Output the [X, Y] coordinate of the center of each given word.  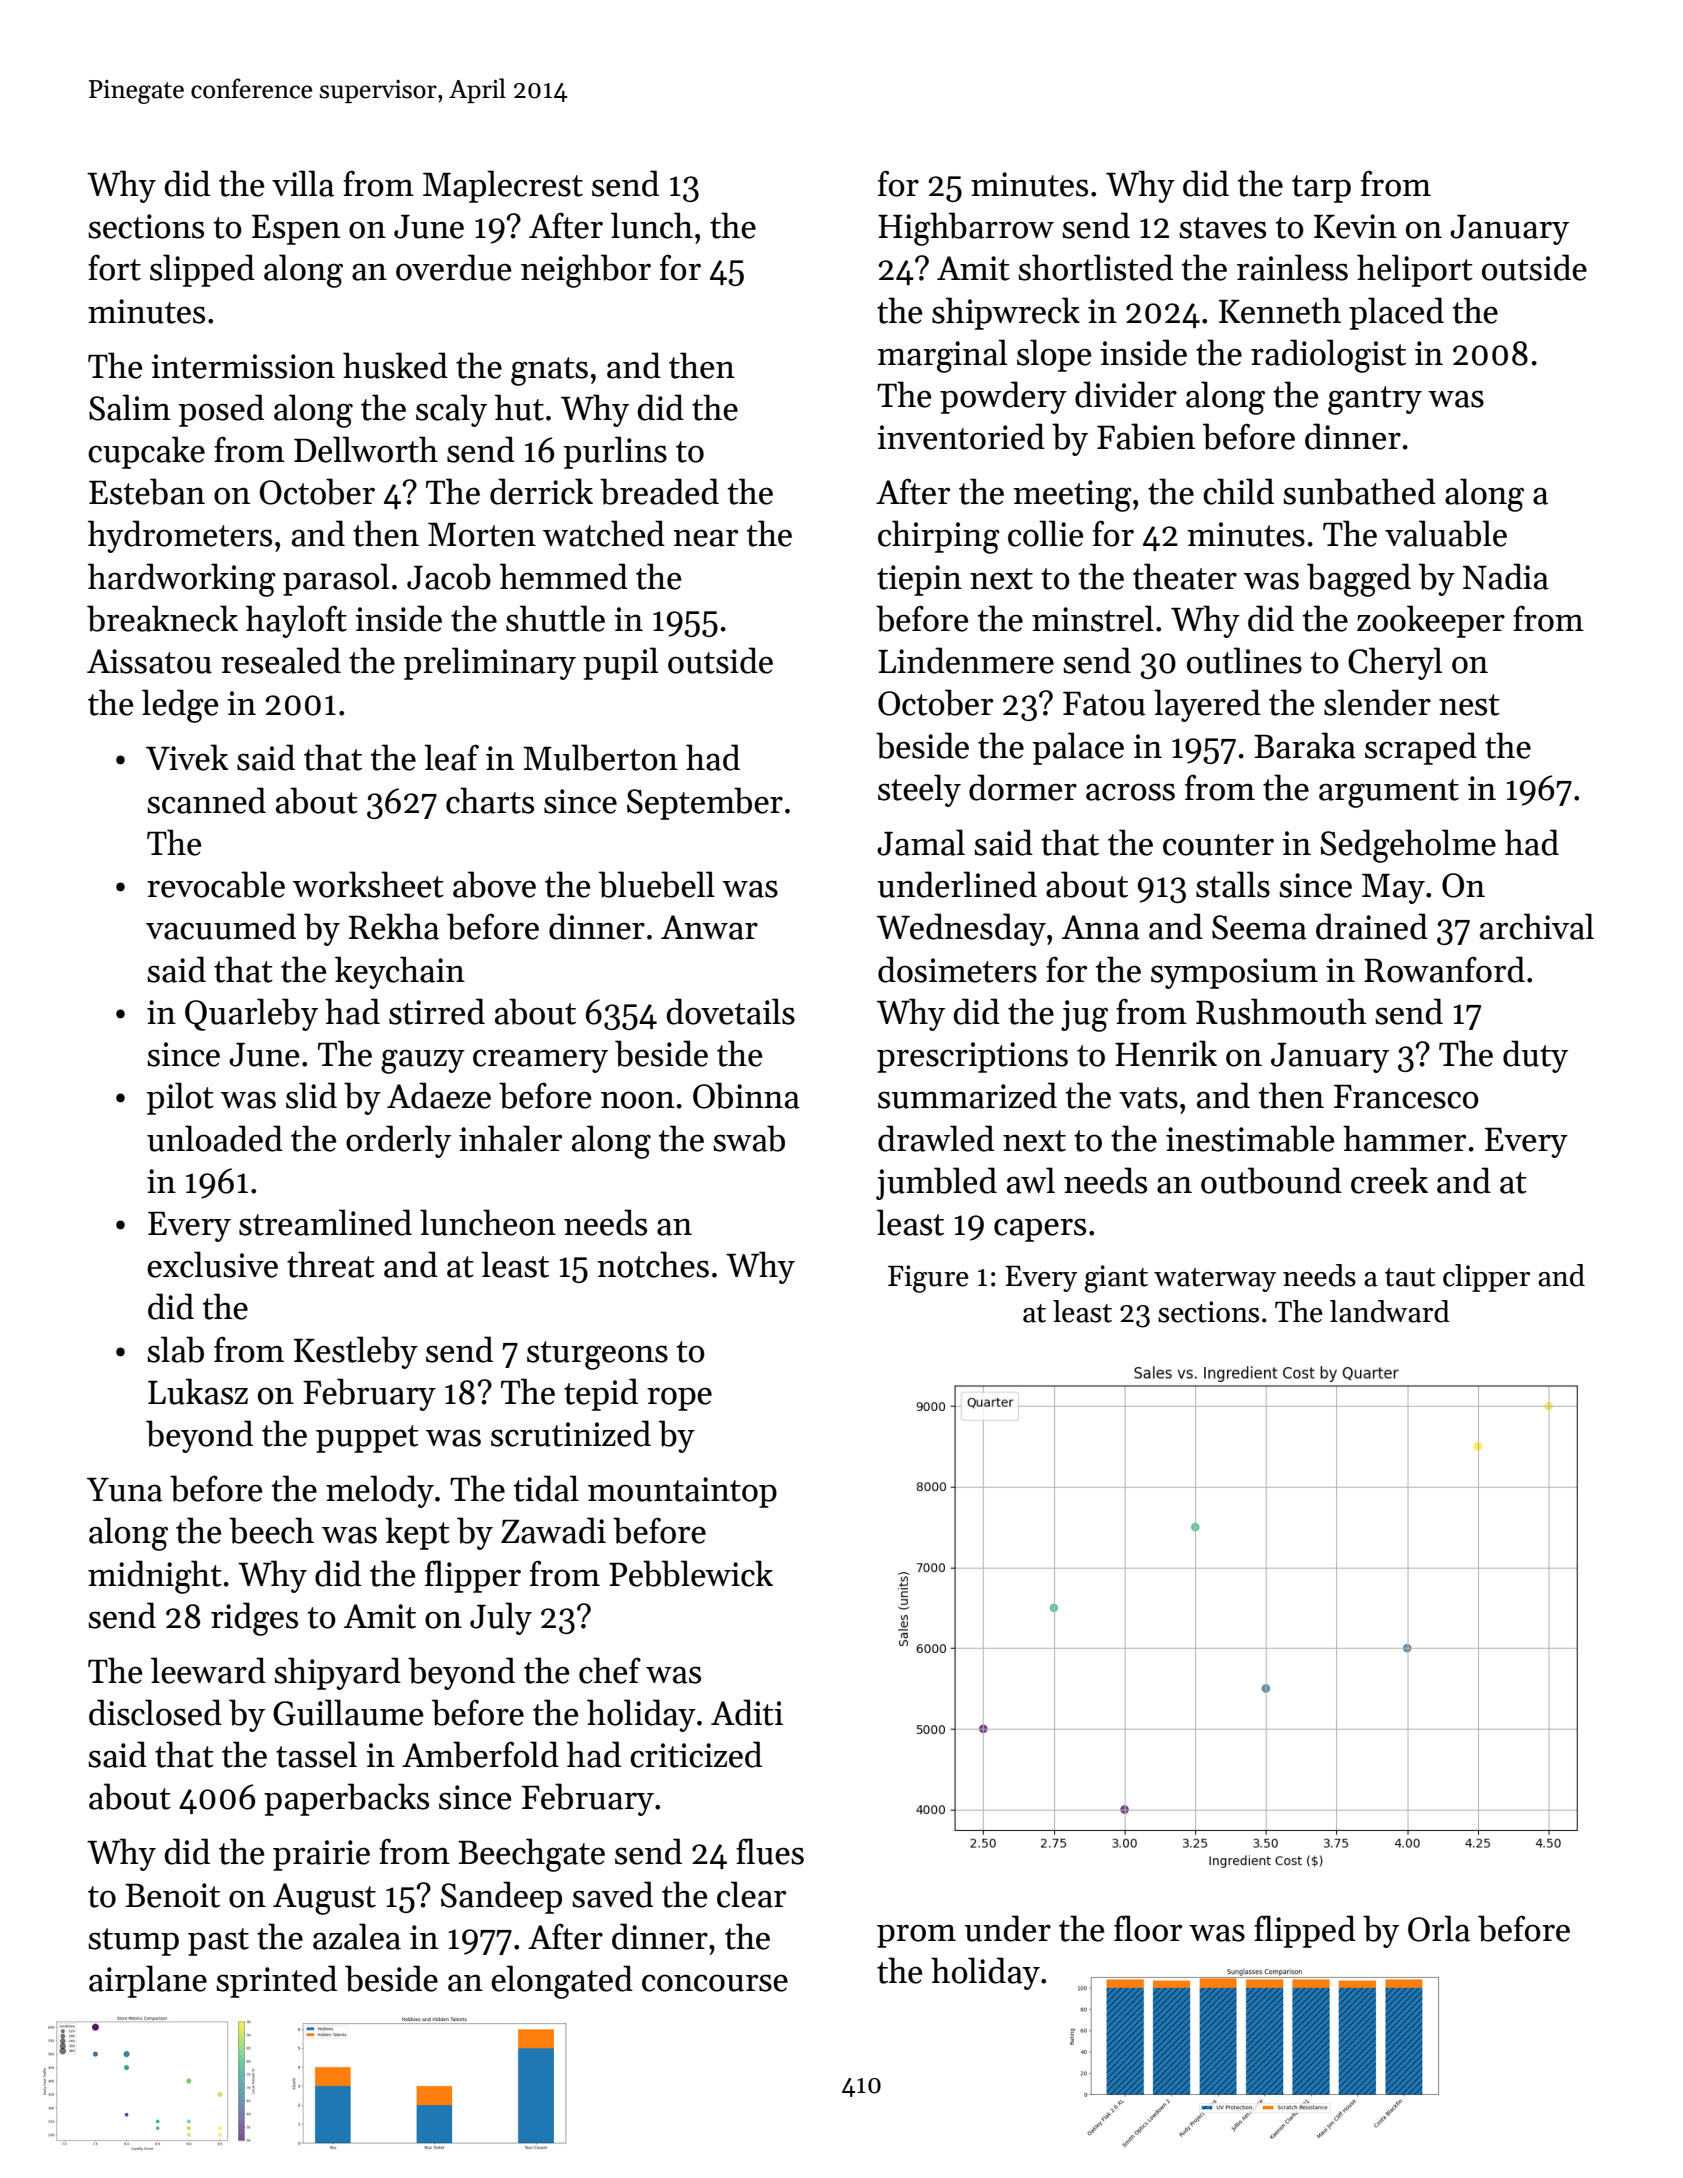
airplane [148, 1981]
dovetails [730, 1011]
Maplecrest [503, 186]
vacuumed [221, 926]
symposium [1234, 973]
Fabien [1146, 436]
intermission [243, 366]
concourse [715, 1983]
